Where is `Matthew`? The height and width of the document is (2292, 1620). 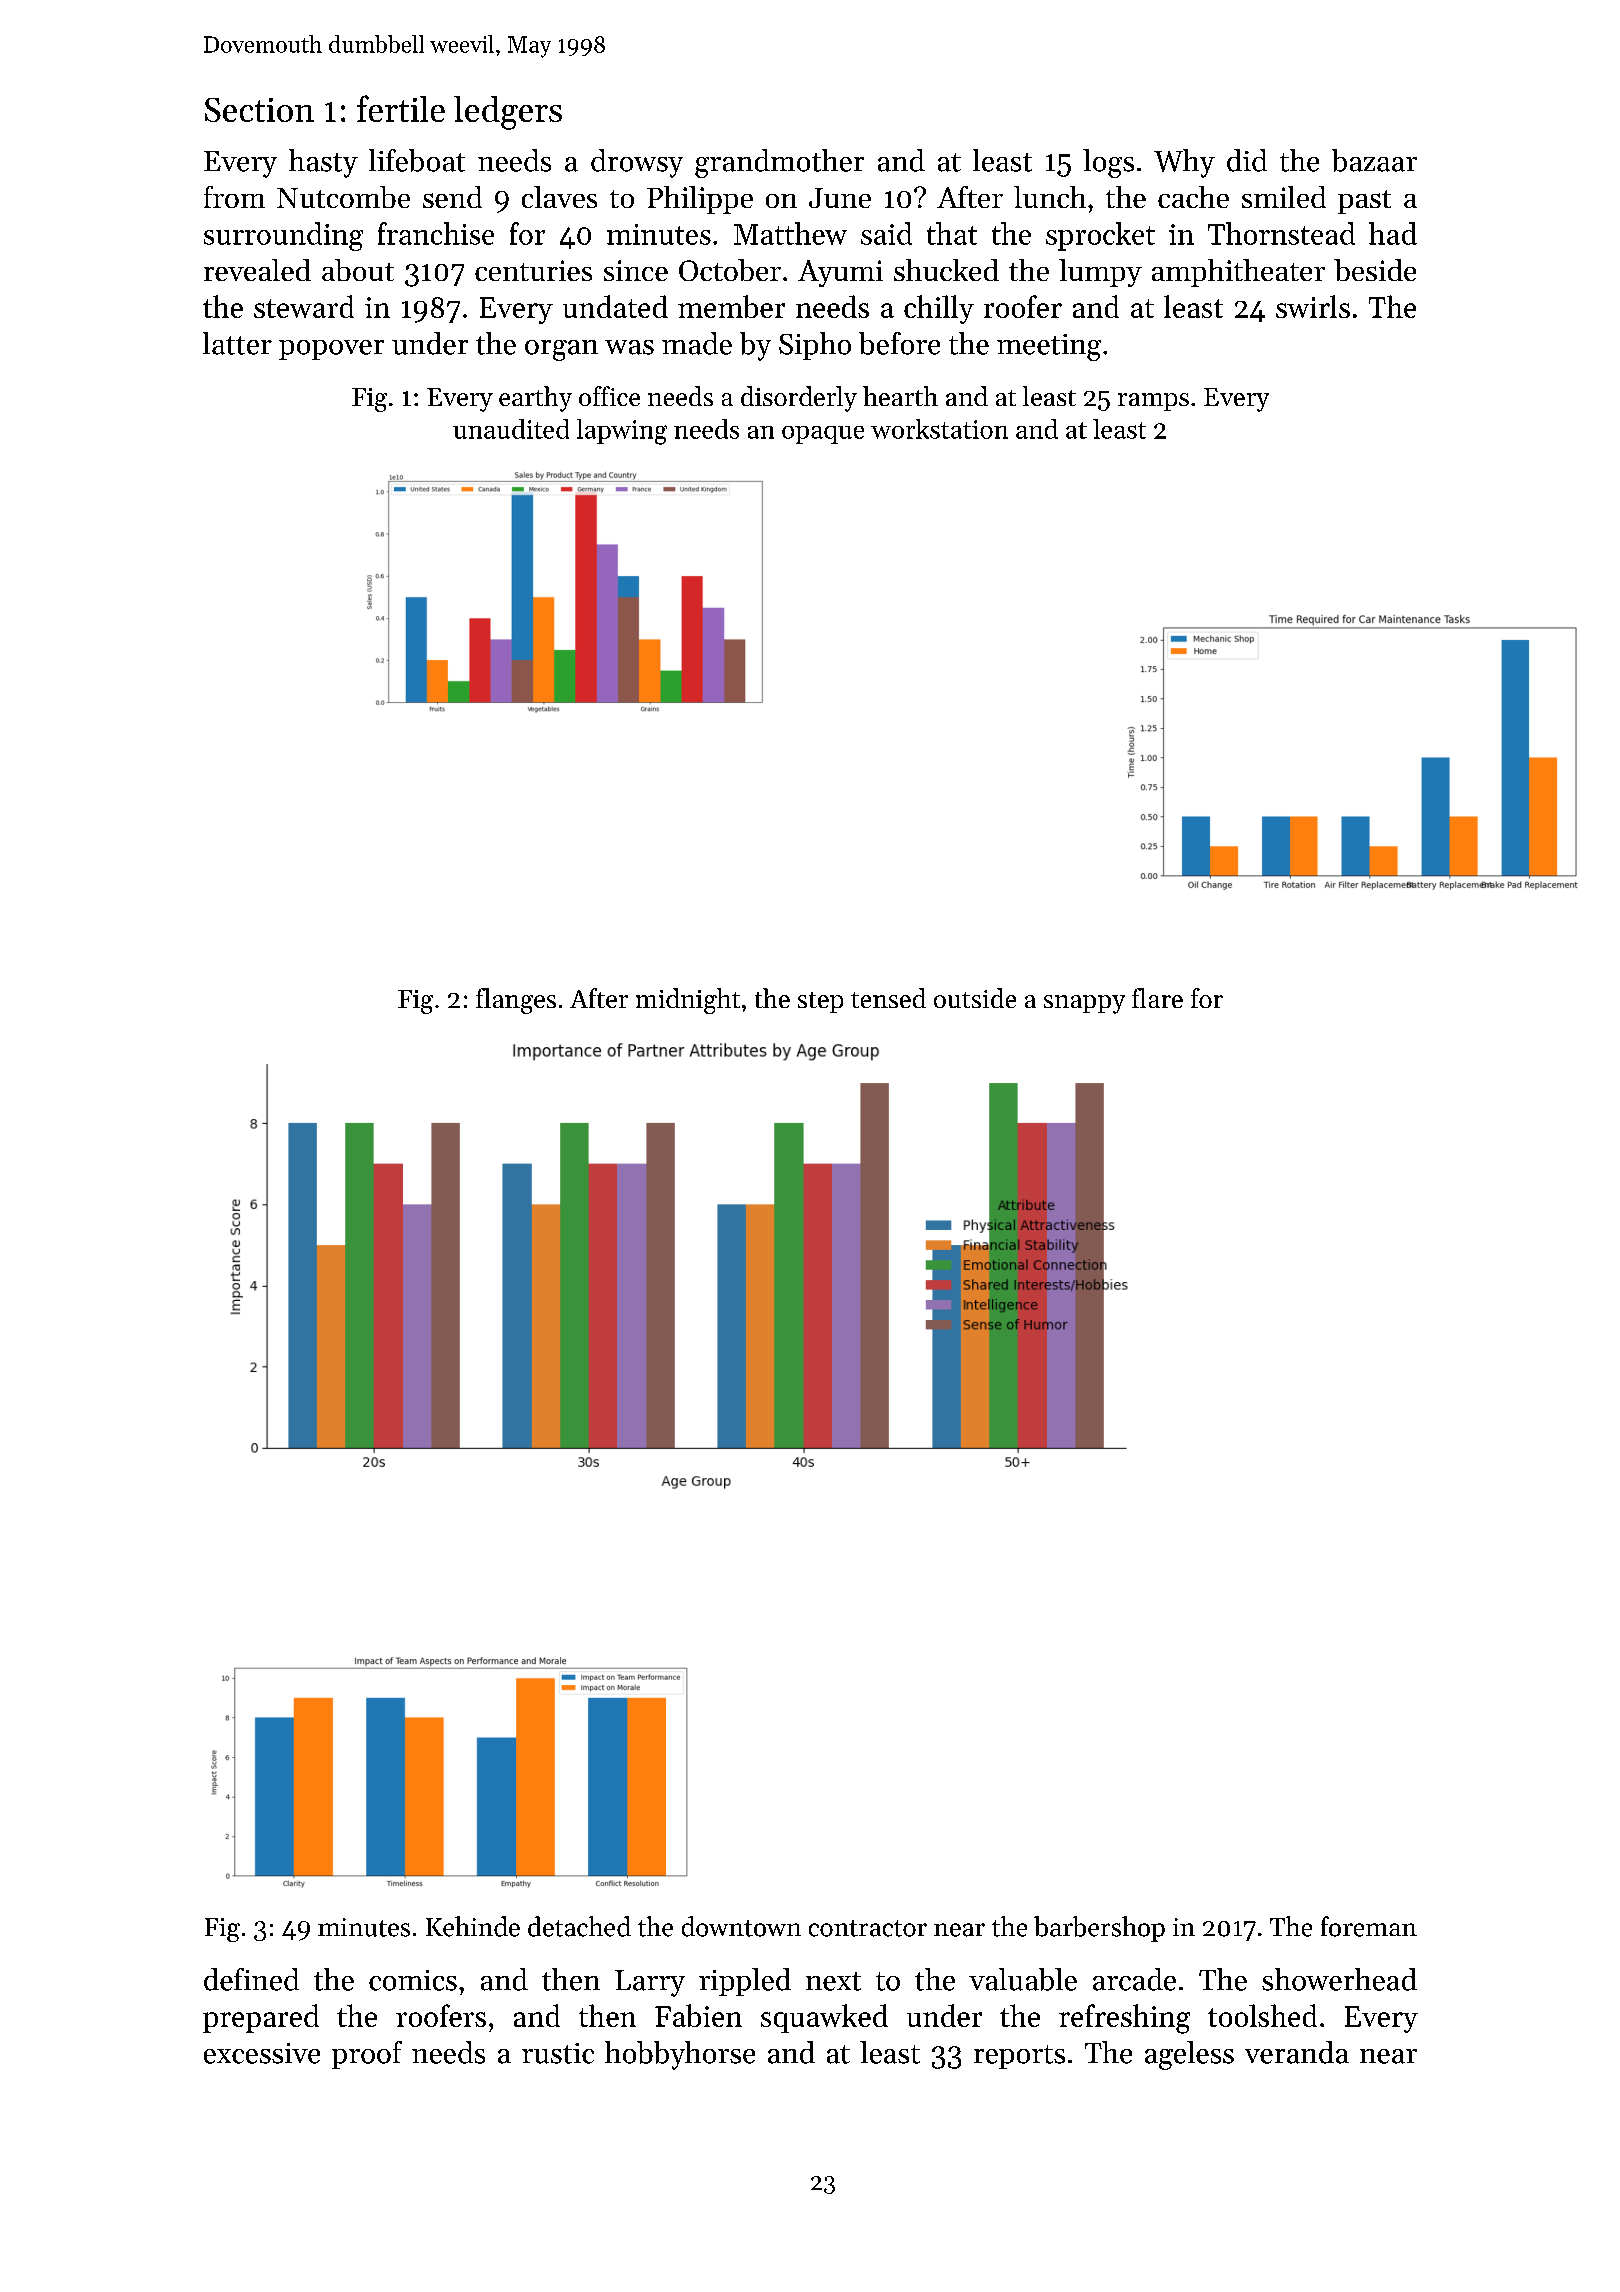
Matthew is located at coordinates (790, 233).
